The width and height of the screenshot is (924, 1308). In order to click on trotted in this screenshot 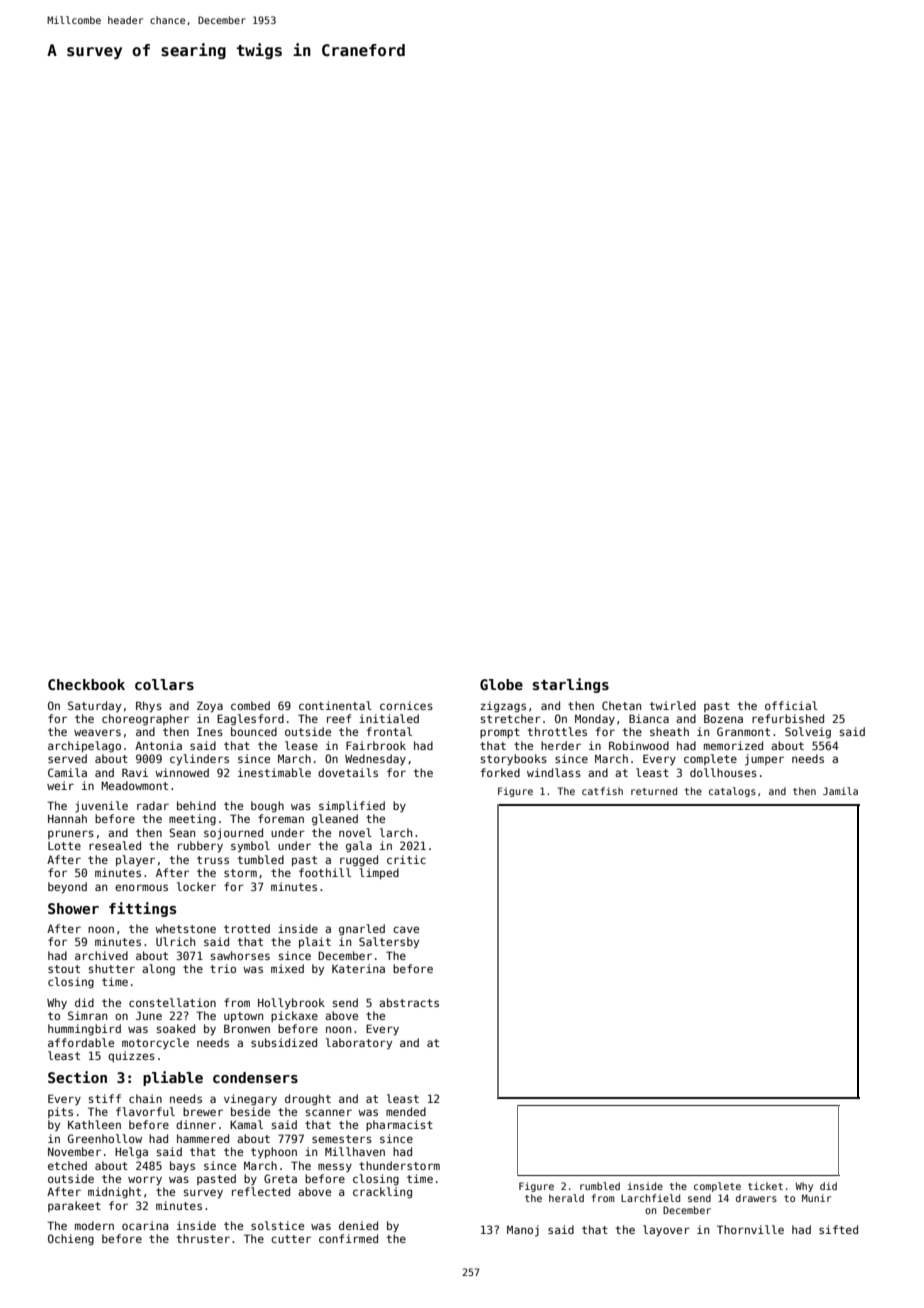, I will do `click(247, 928)`.
